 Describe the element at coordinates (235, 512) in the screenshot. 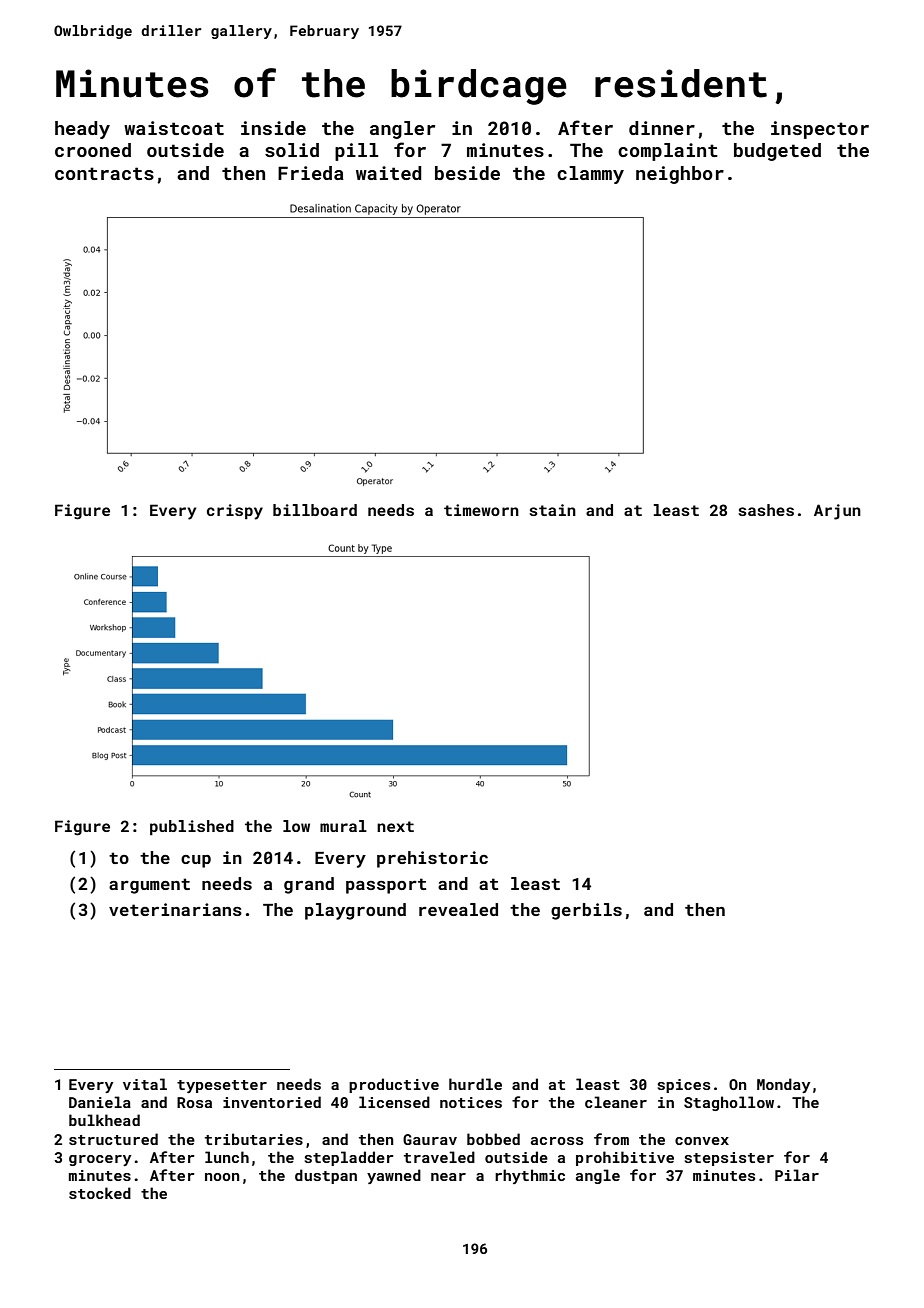

I see `crispy` at that location.
